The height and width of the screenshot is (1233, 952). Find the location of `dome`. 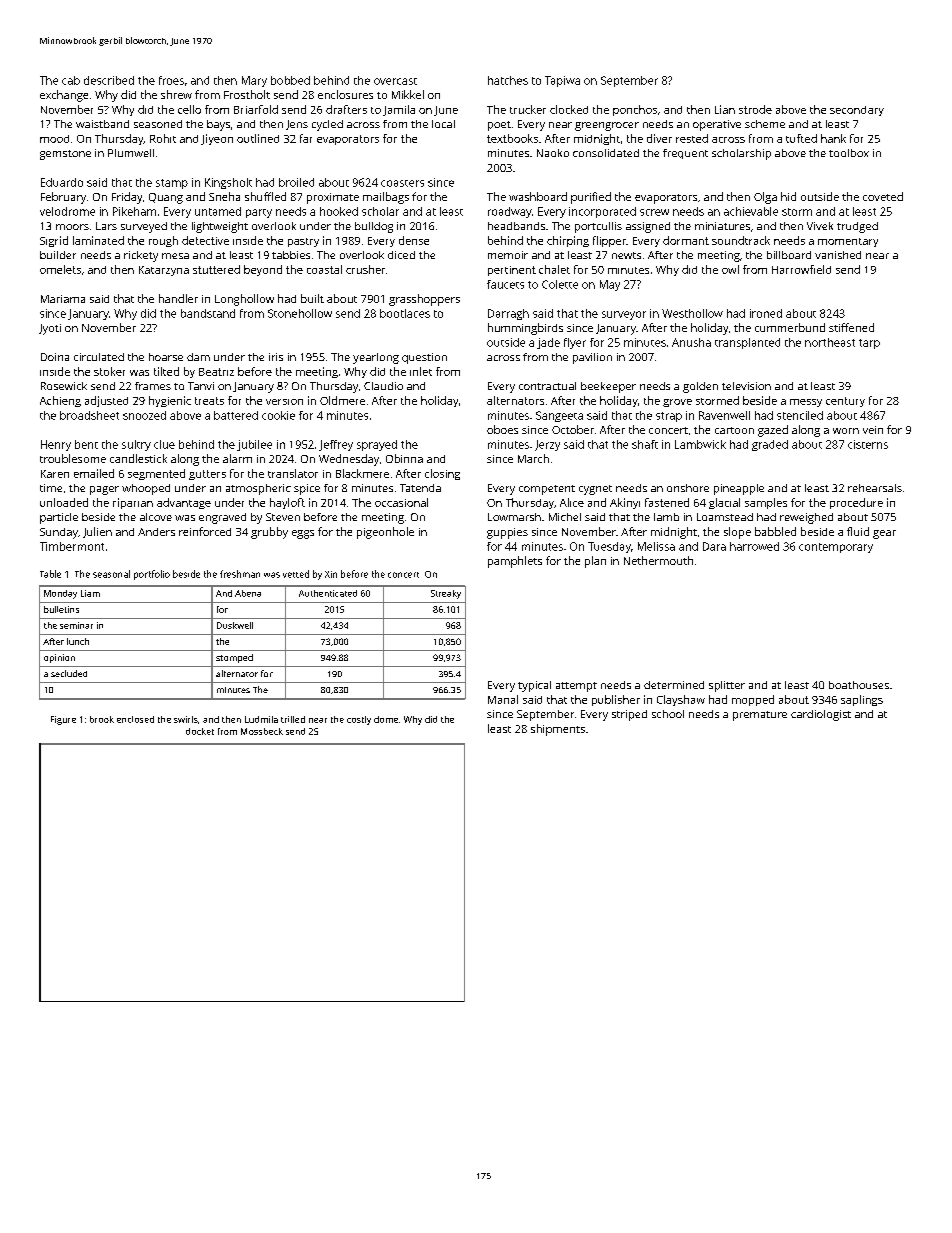

dome is located at coordinates (386, 719).
